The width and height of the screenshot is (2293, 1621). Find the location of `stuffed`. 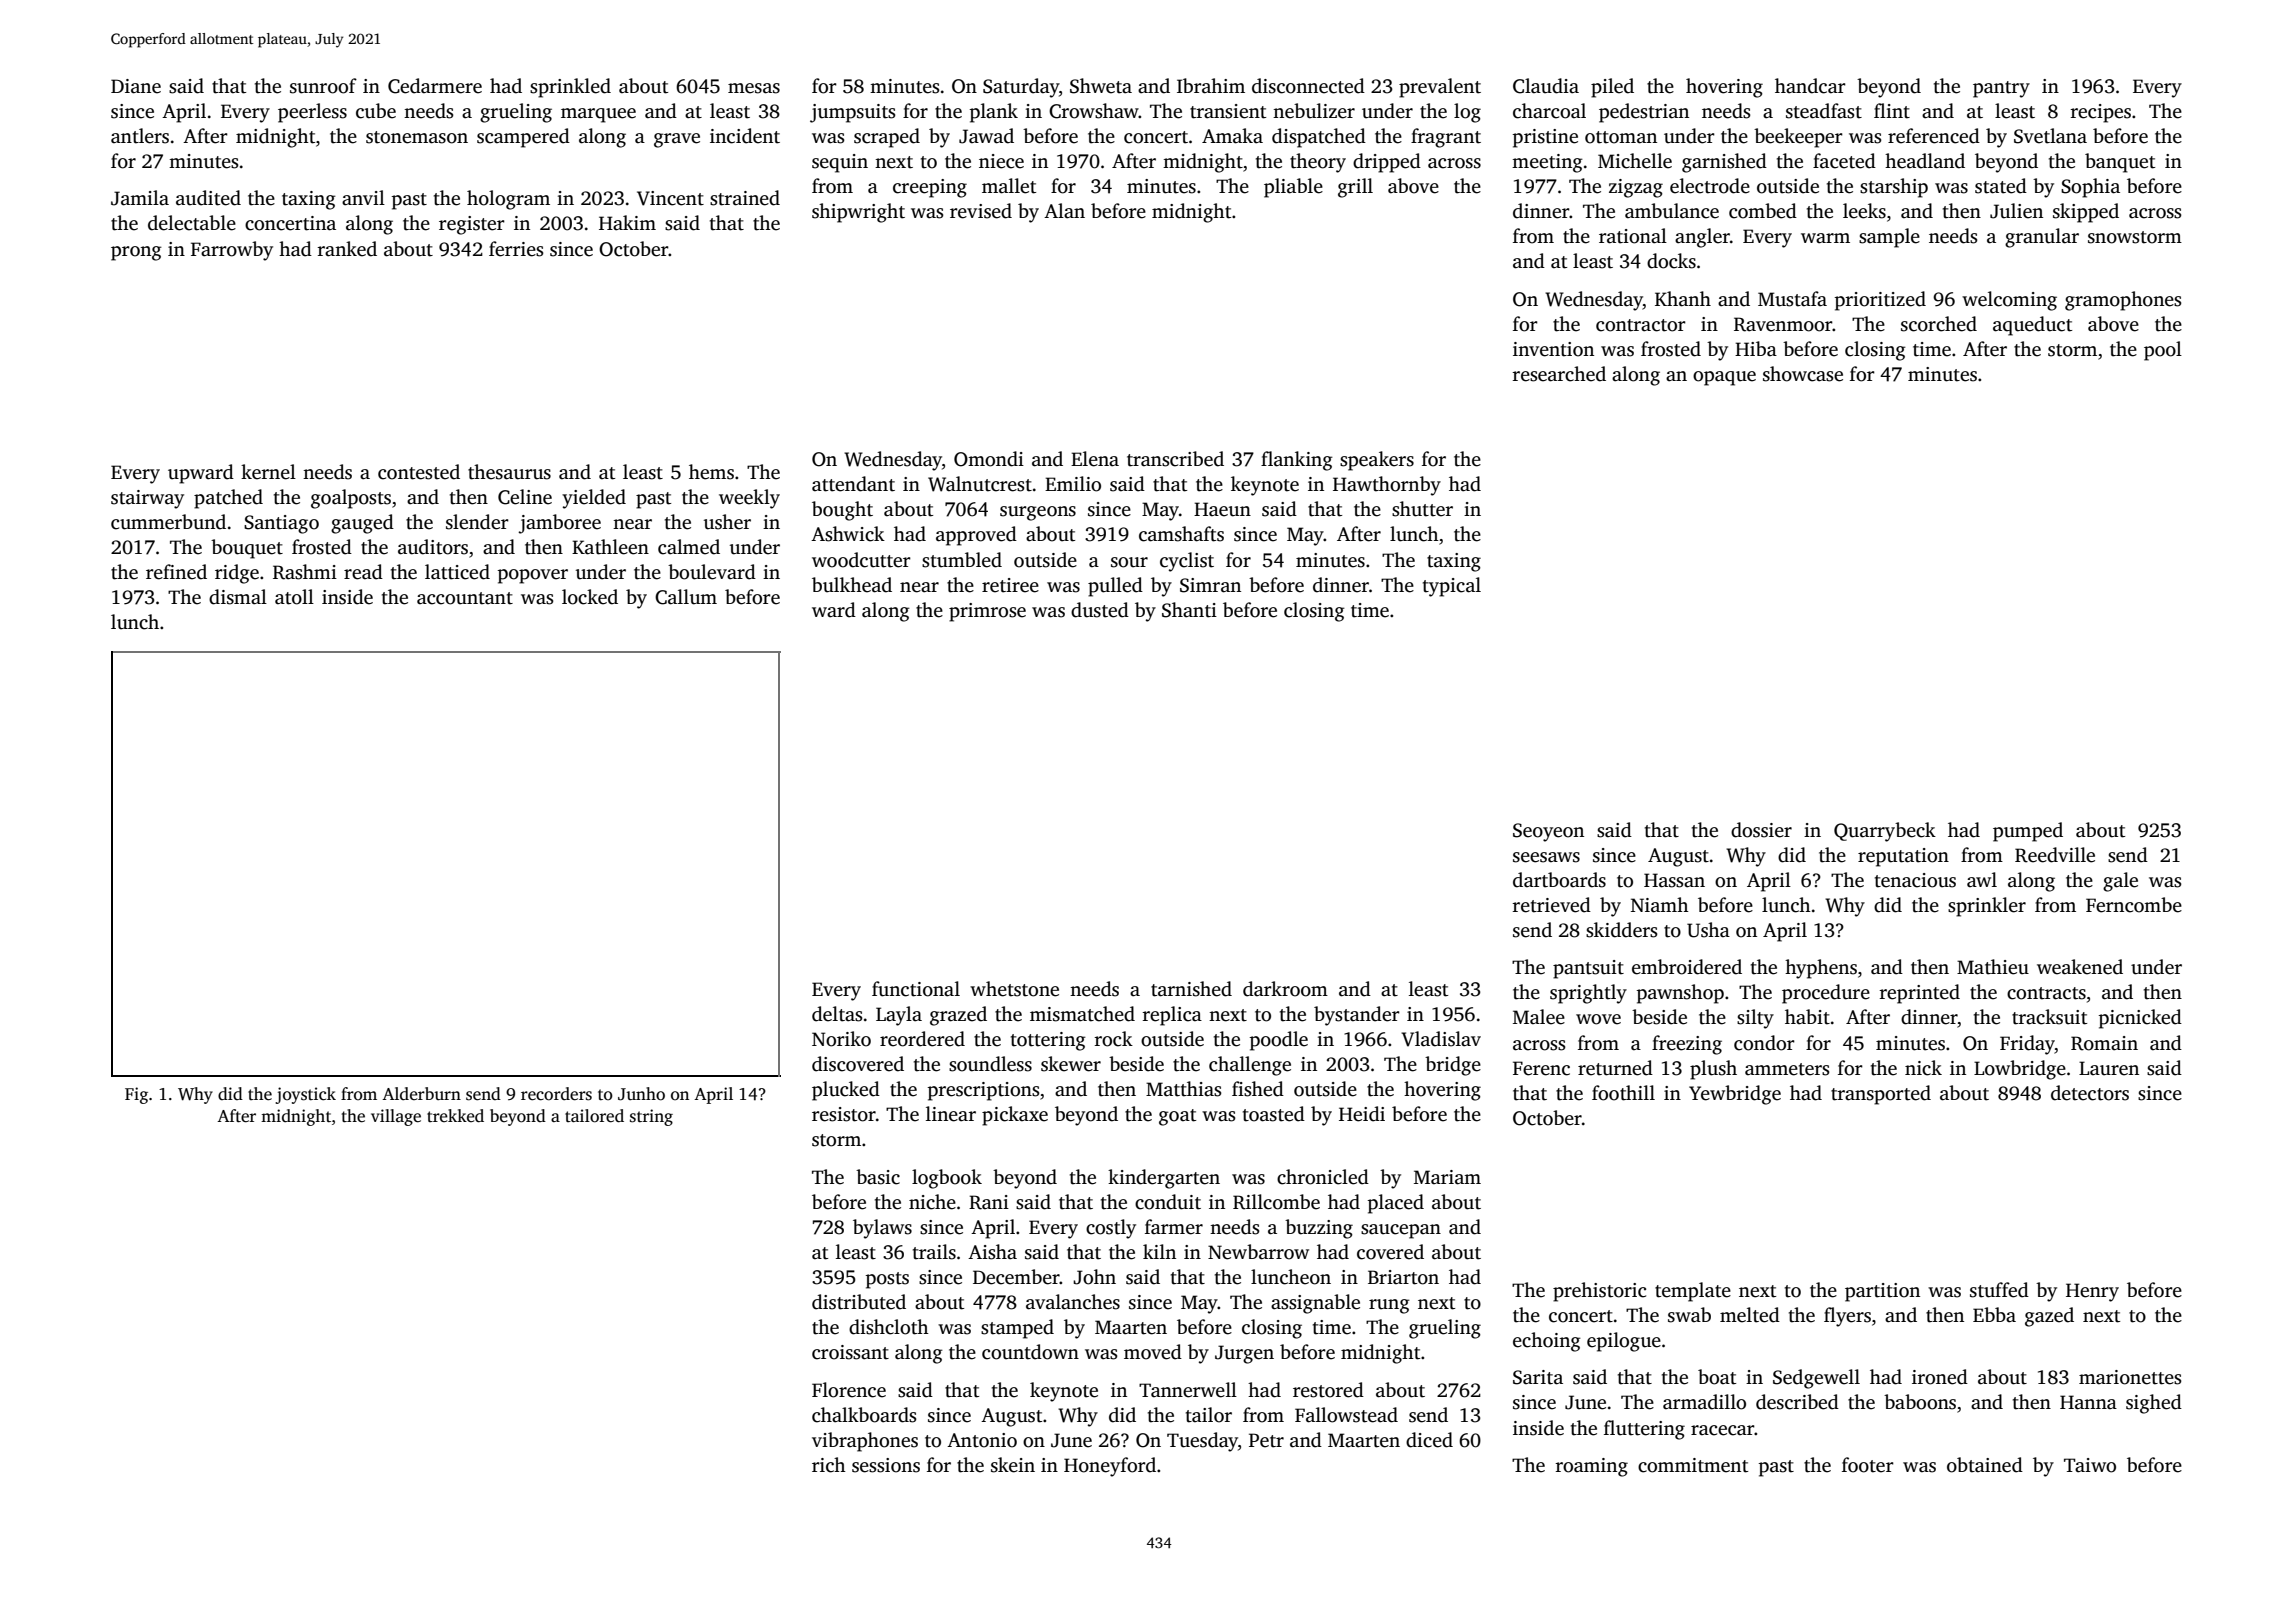

stuffed is located at coordinates (1999, 1290).
